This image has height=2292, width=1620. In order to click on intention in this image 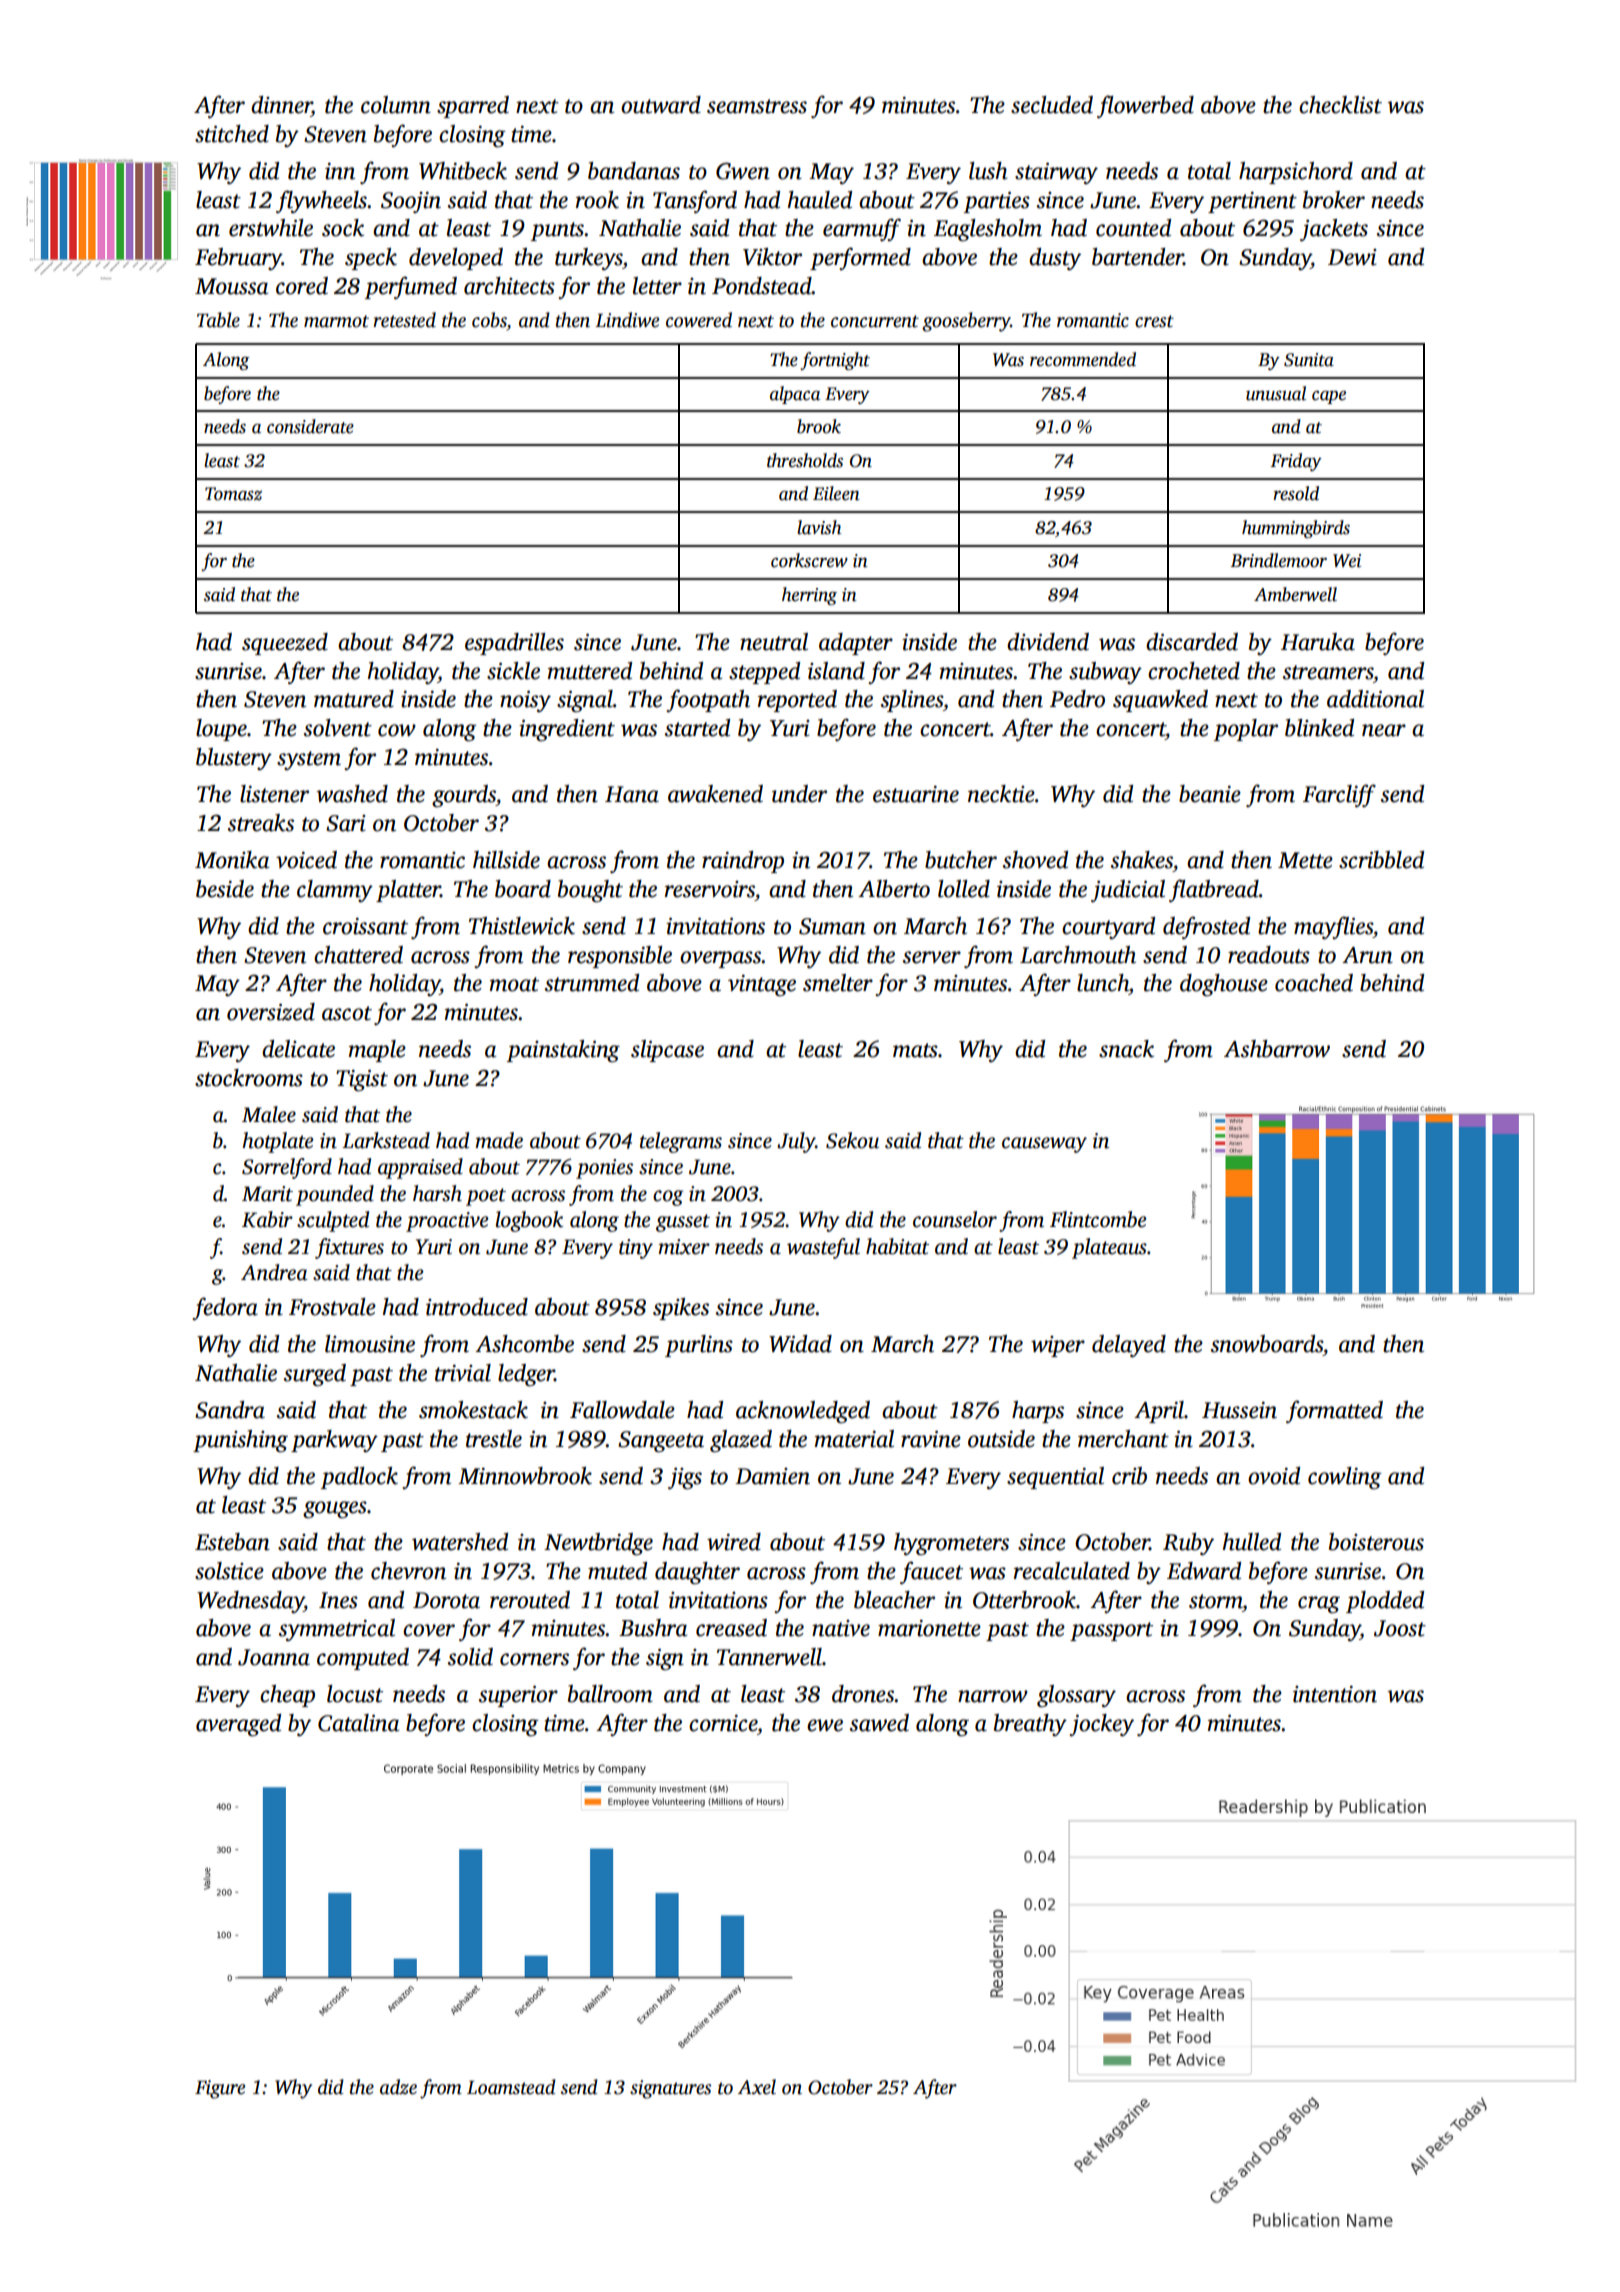, I will do `click(1335, 1694)`.
